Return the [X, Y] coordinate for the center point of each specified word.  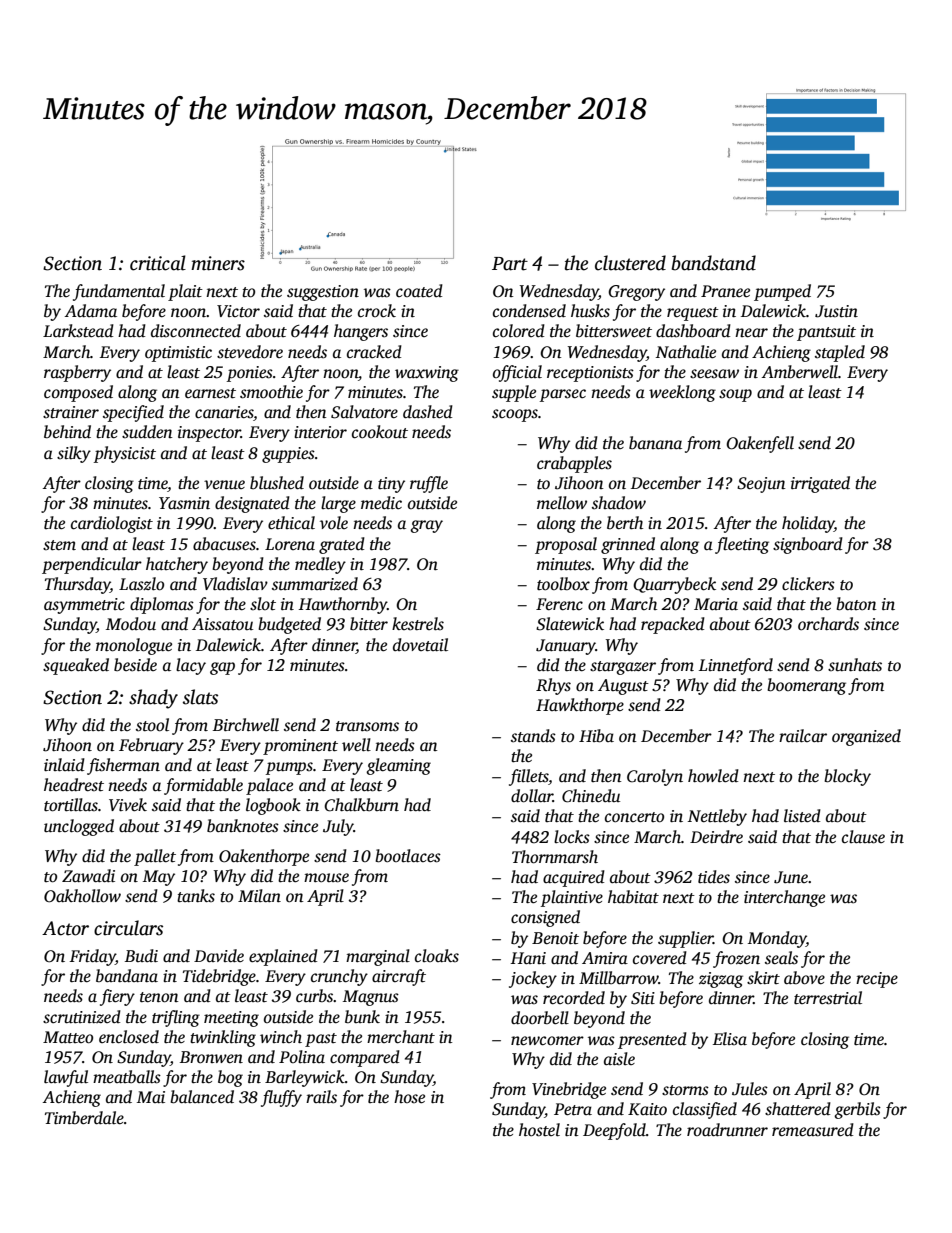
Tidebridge [219, 977]
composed [78, 393]
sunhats [855, 665]
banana [655, 442]
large [338, 504]
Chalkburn [361, 805]
